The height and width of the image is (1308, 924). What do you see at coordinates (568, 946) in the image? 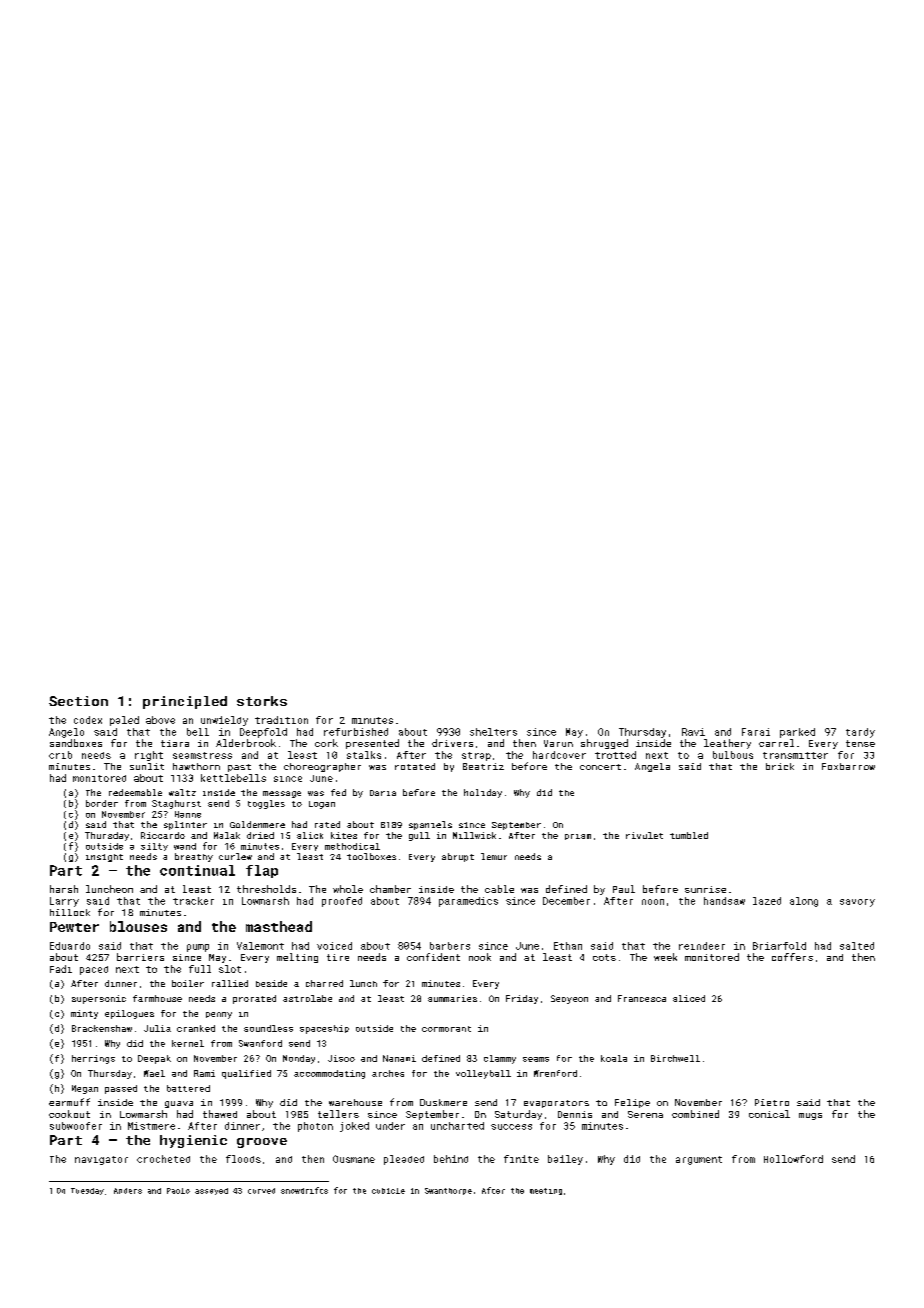
I see `Ethan` at bounding box center [568, 946].
